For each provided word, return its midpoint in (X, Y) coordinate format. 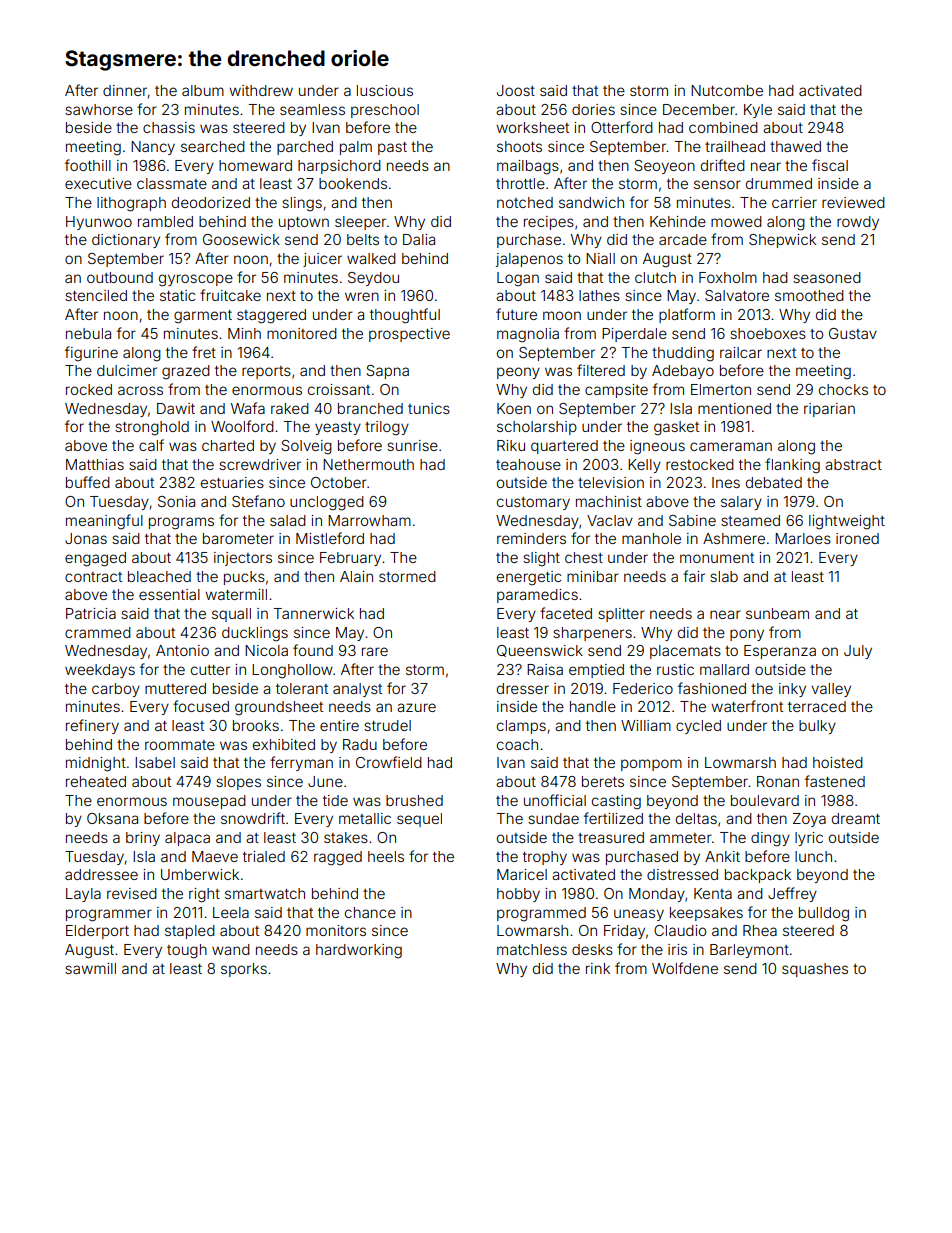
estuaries (232, 482)
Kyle (758, 111)
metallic (365, 818)
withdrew (261, 90)
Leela (231, 912)
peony (518, 373)
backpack (758, 876)
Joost (516, 90)
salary (741, 503)
